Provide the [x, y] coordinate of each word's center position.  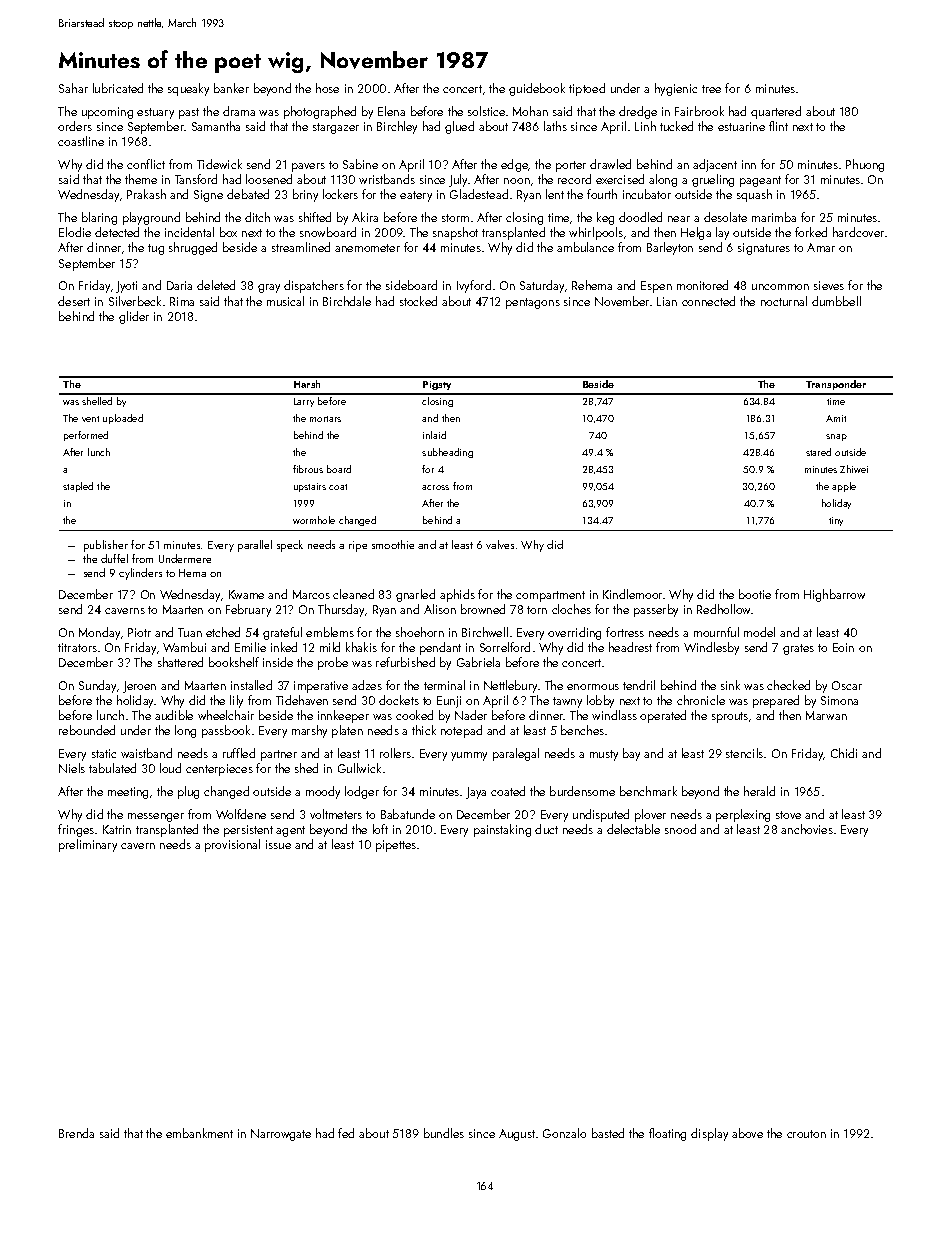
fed [346, 1133]
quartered [776, 112]
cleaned [353, 594]
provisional [232, 845]
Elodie [75, 232]
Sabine [360, 164]
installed [251, 685]
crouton [806, 1134]
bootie [755, 594]
